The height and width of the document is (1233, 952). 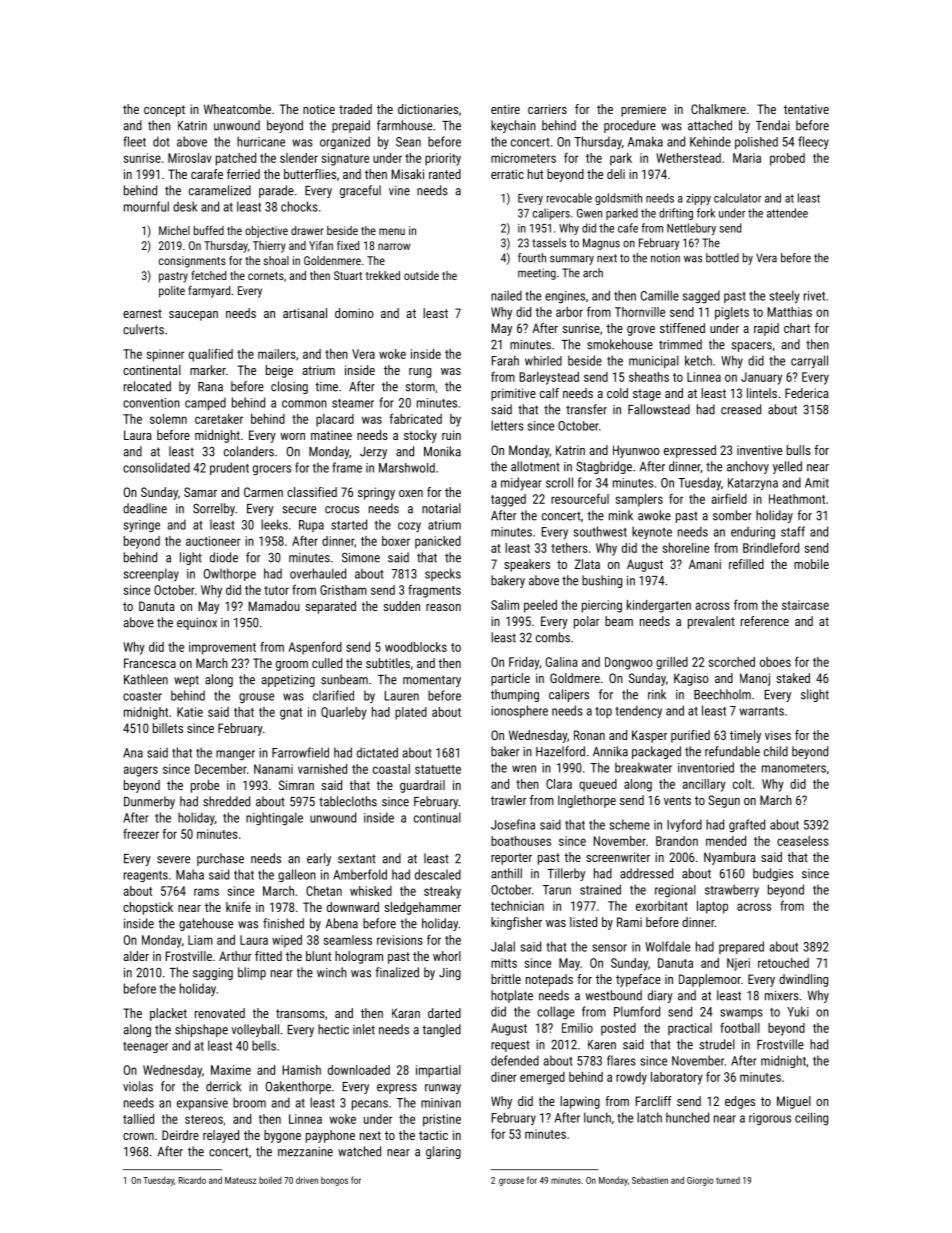 I want to click on Segun, so click(x=724, y=801).
